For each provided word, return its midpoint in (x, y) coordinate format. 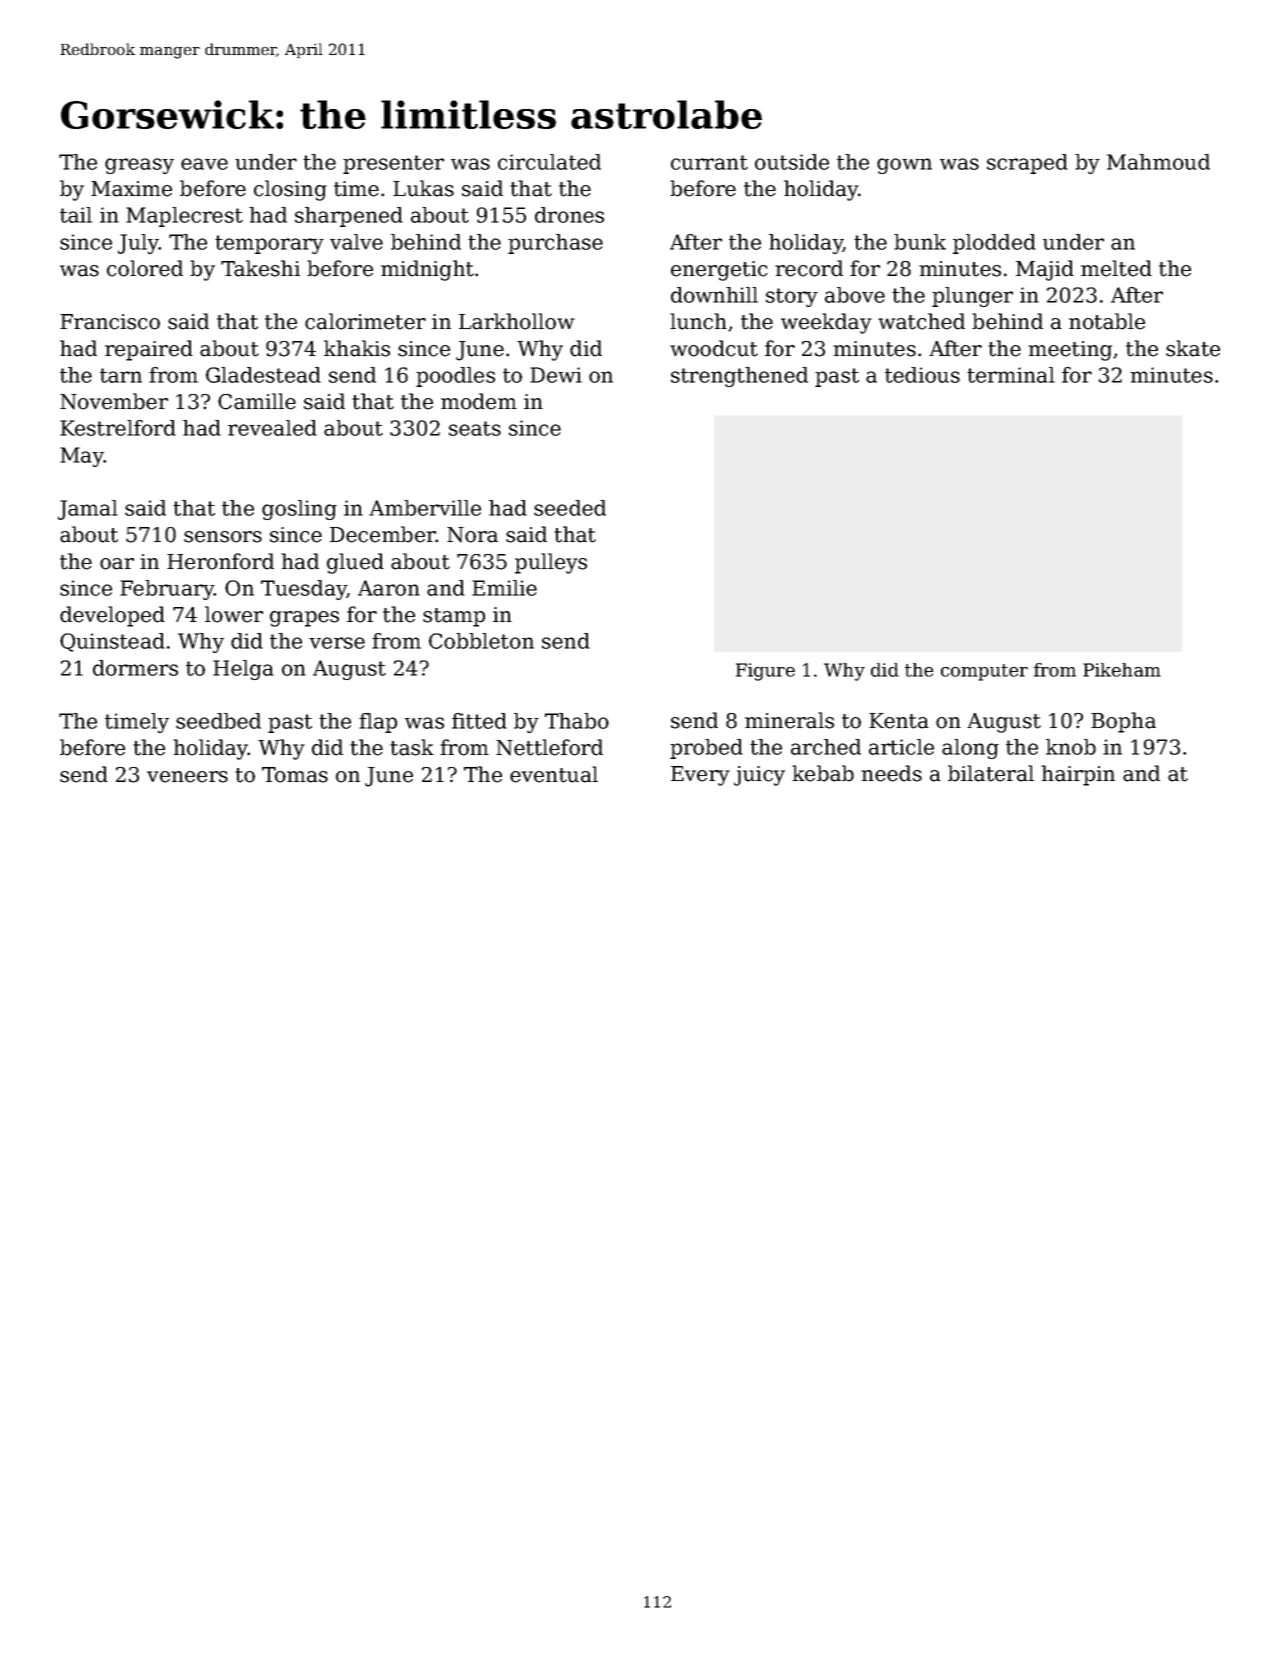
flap (378, 723)
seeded (570, 508)
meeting (1070, 351)
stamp (454, 617)
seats (475, 428)
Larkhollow (517, 321)
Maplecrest (184, 217)
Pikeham (1122, 670)
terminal (1011, 375)
